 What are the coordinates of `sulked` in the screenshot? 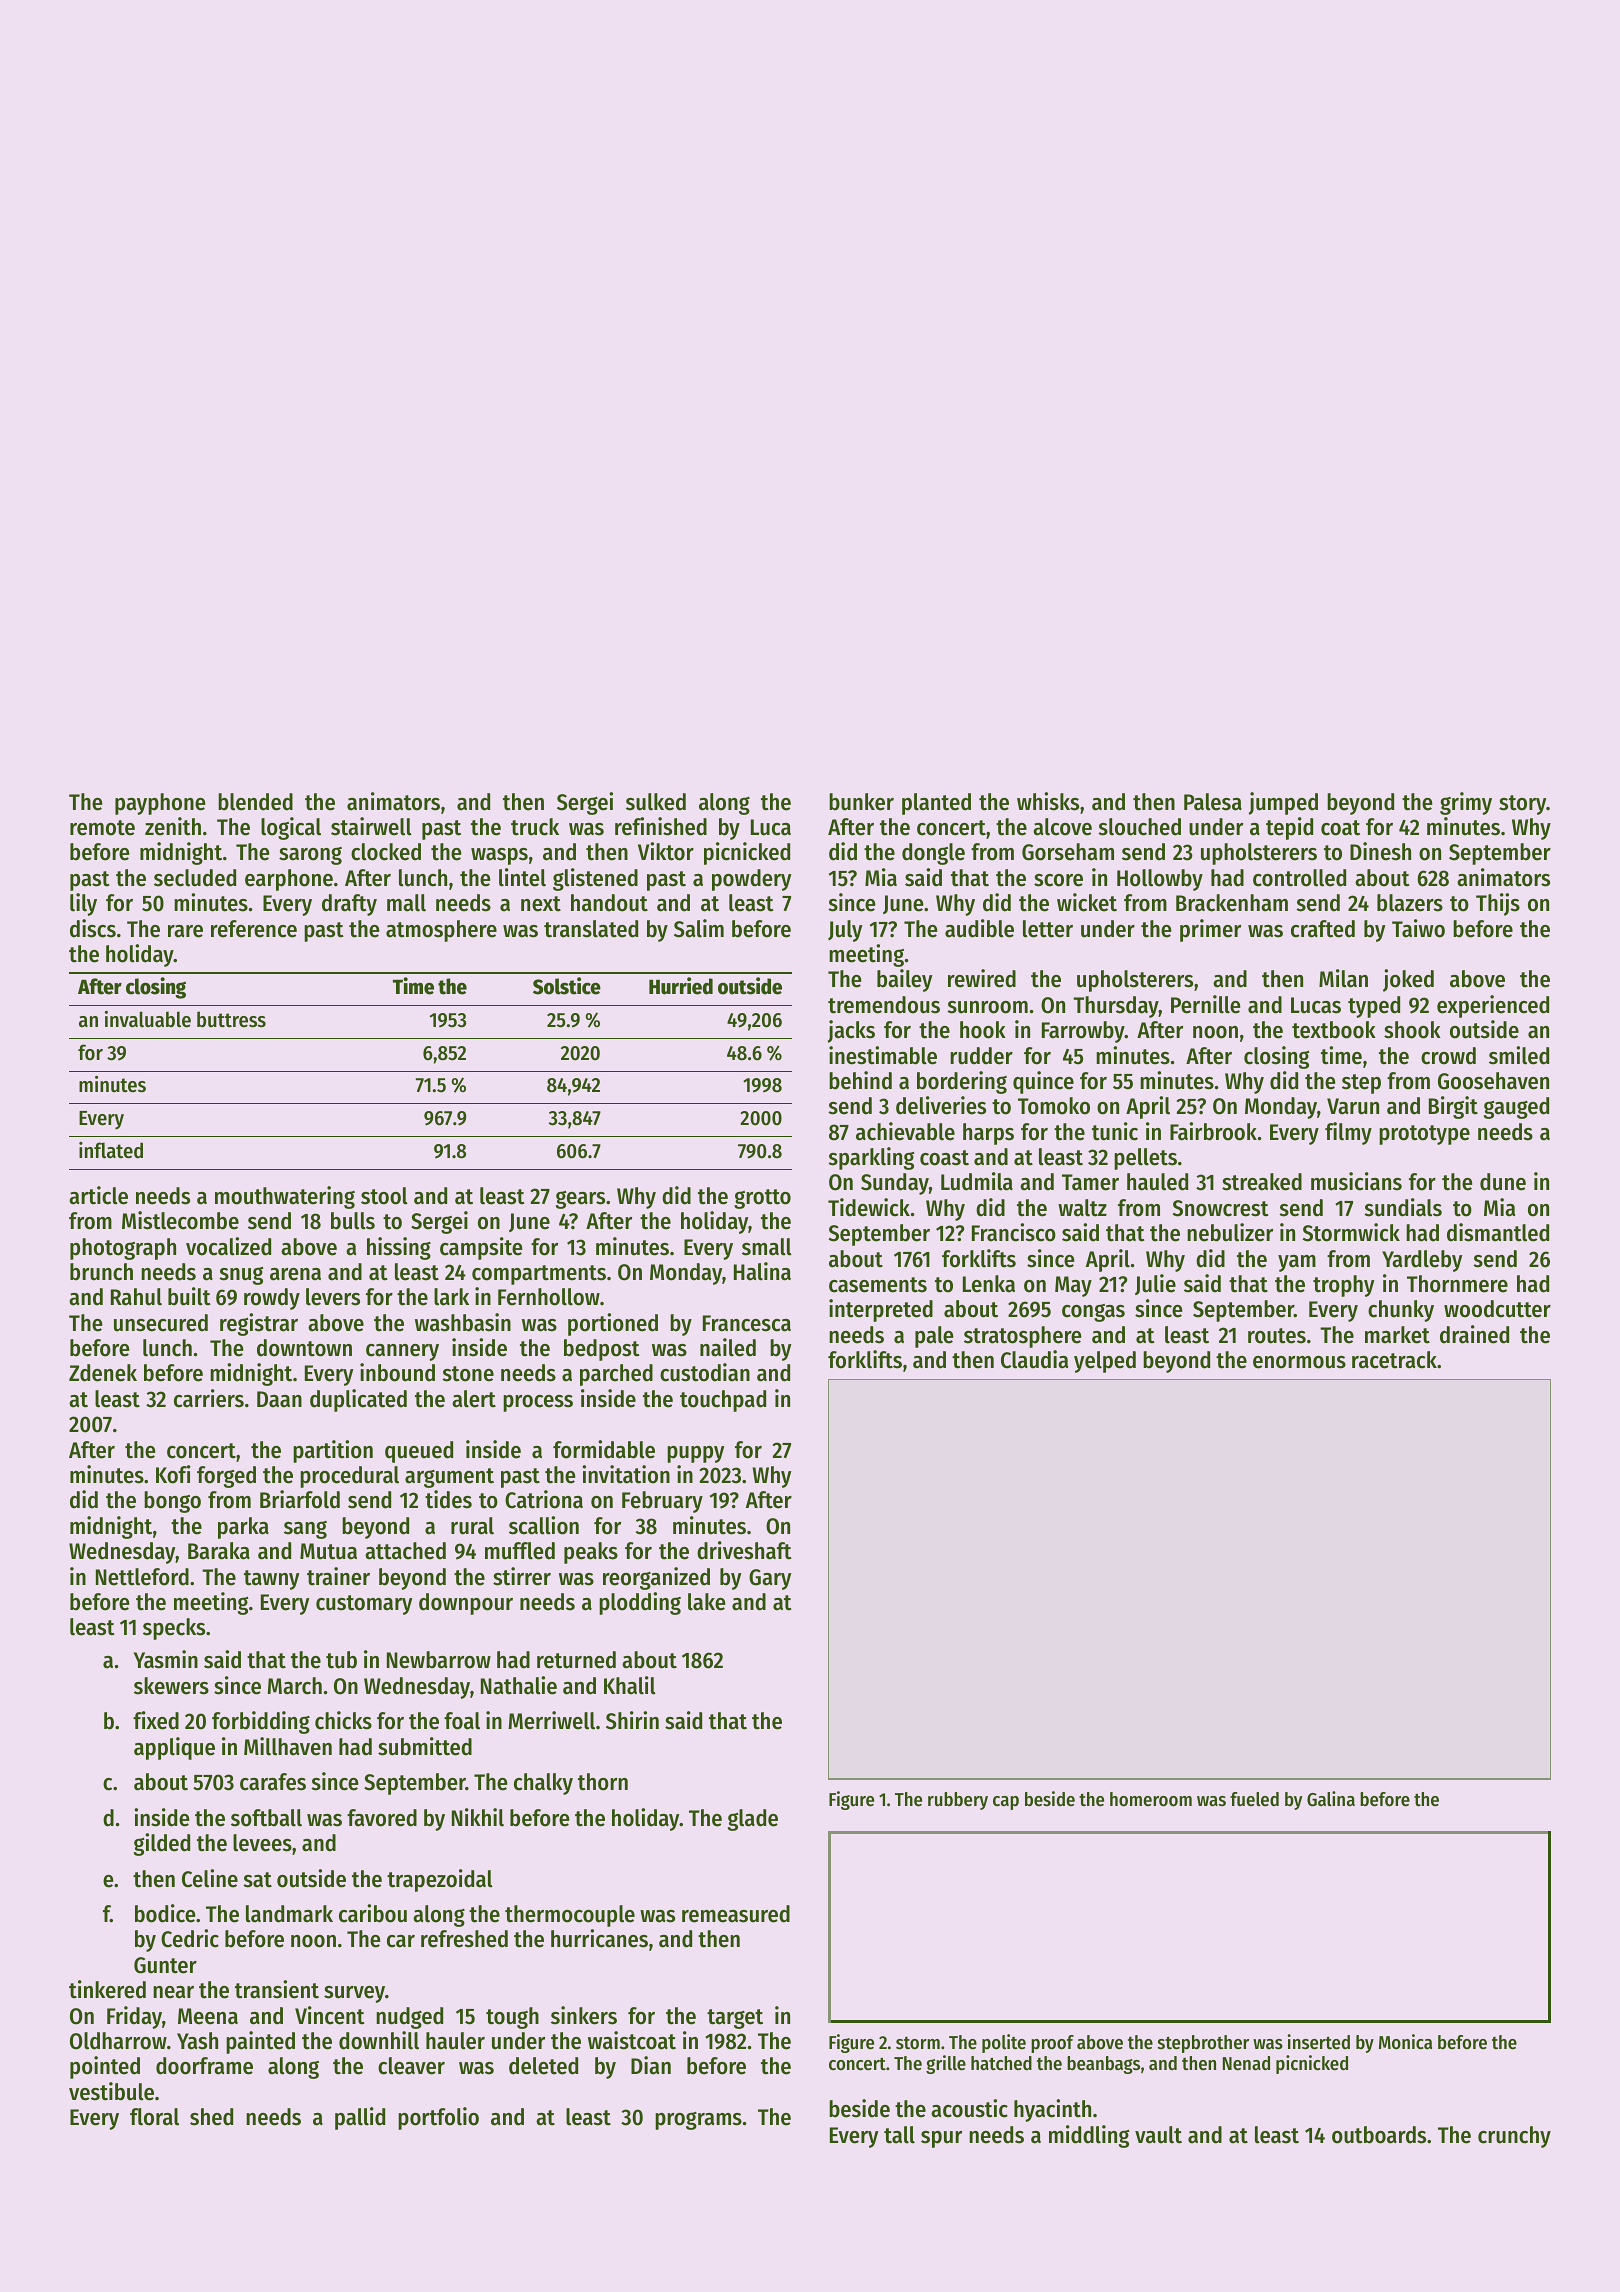 It's located at (656, 802).
